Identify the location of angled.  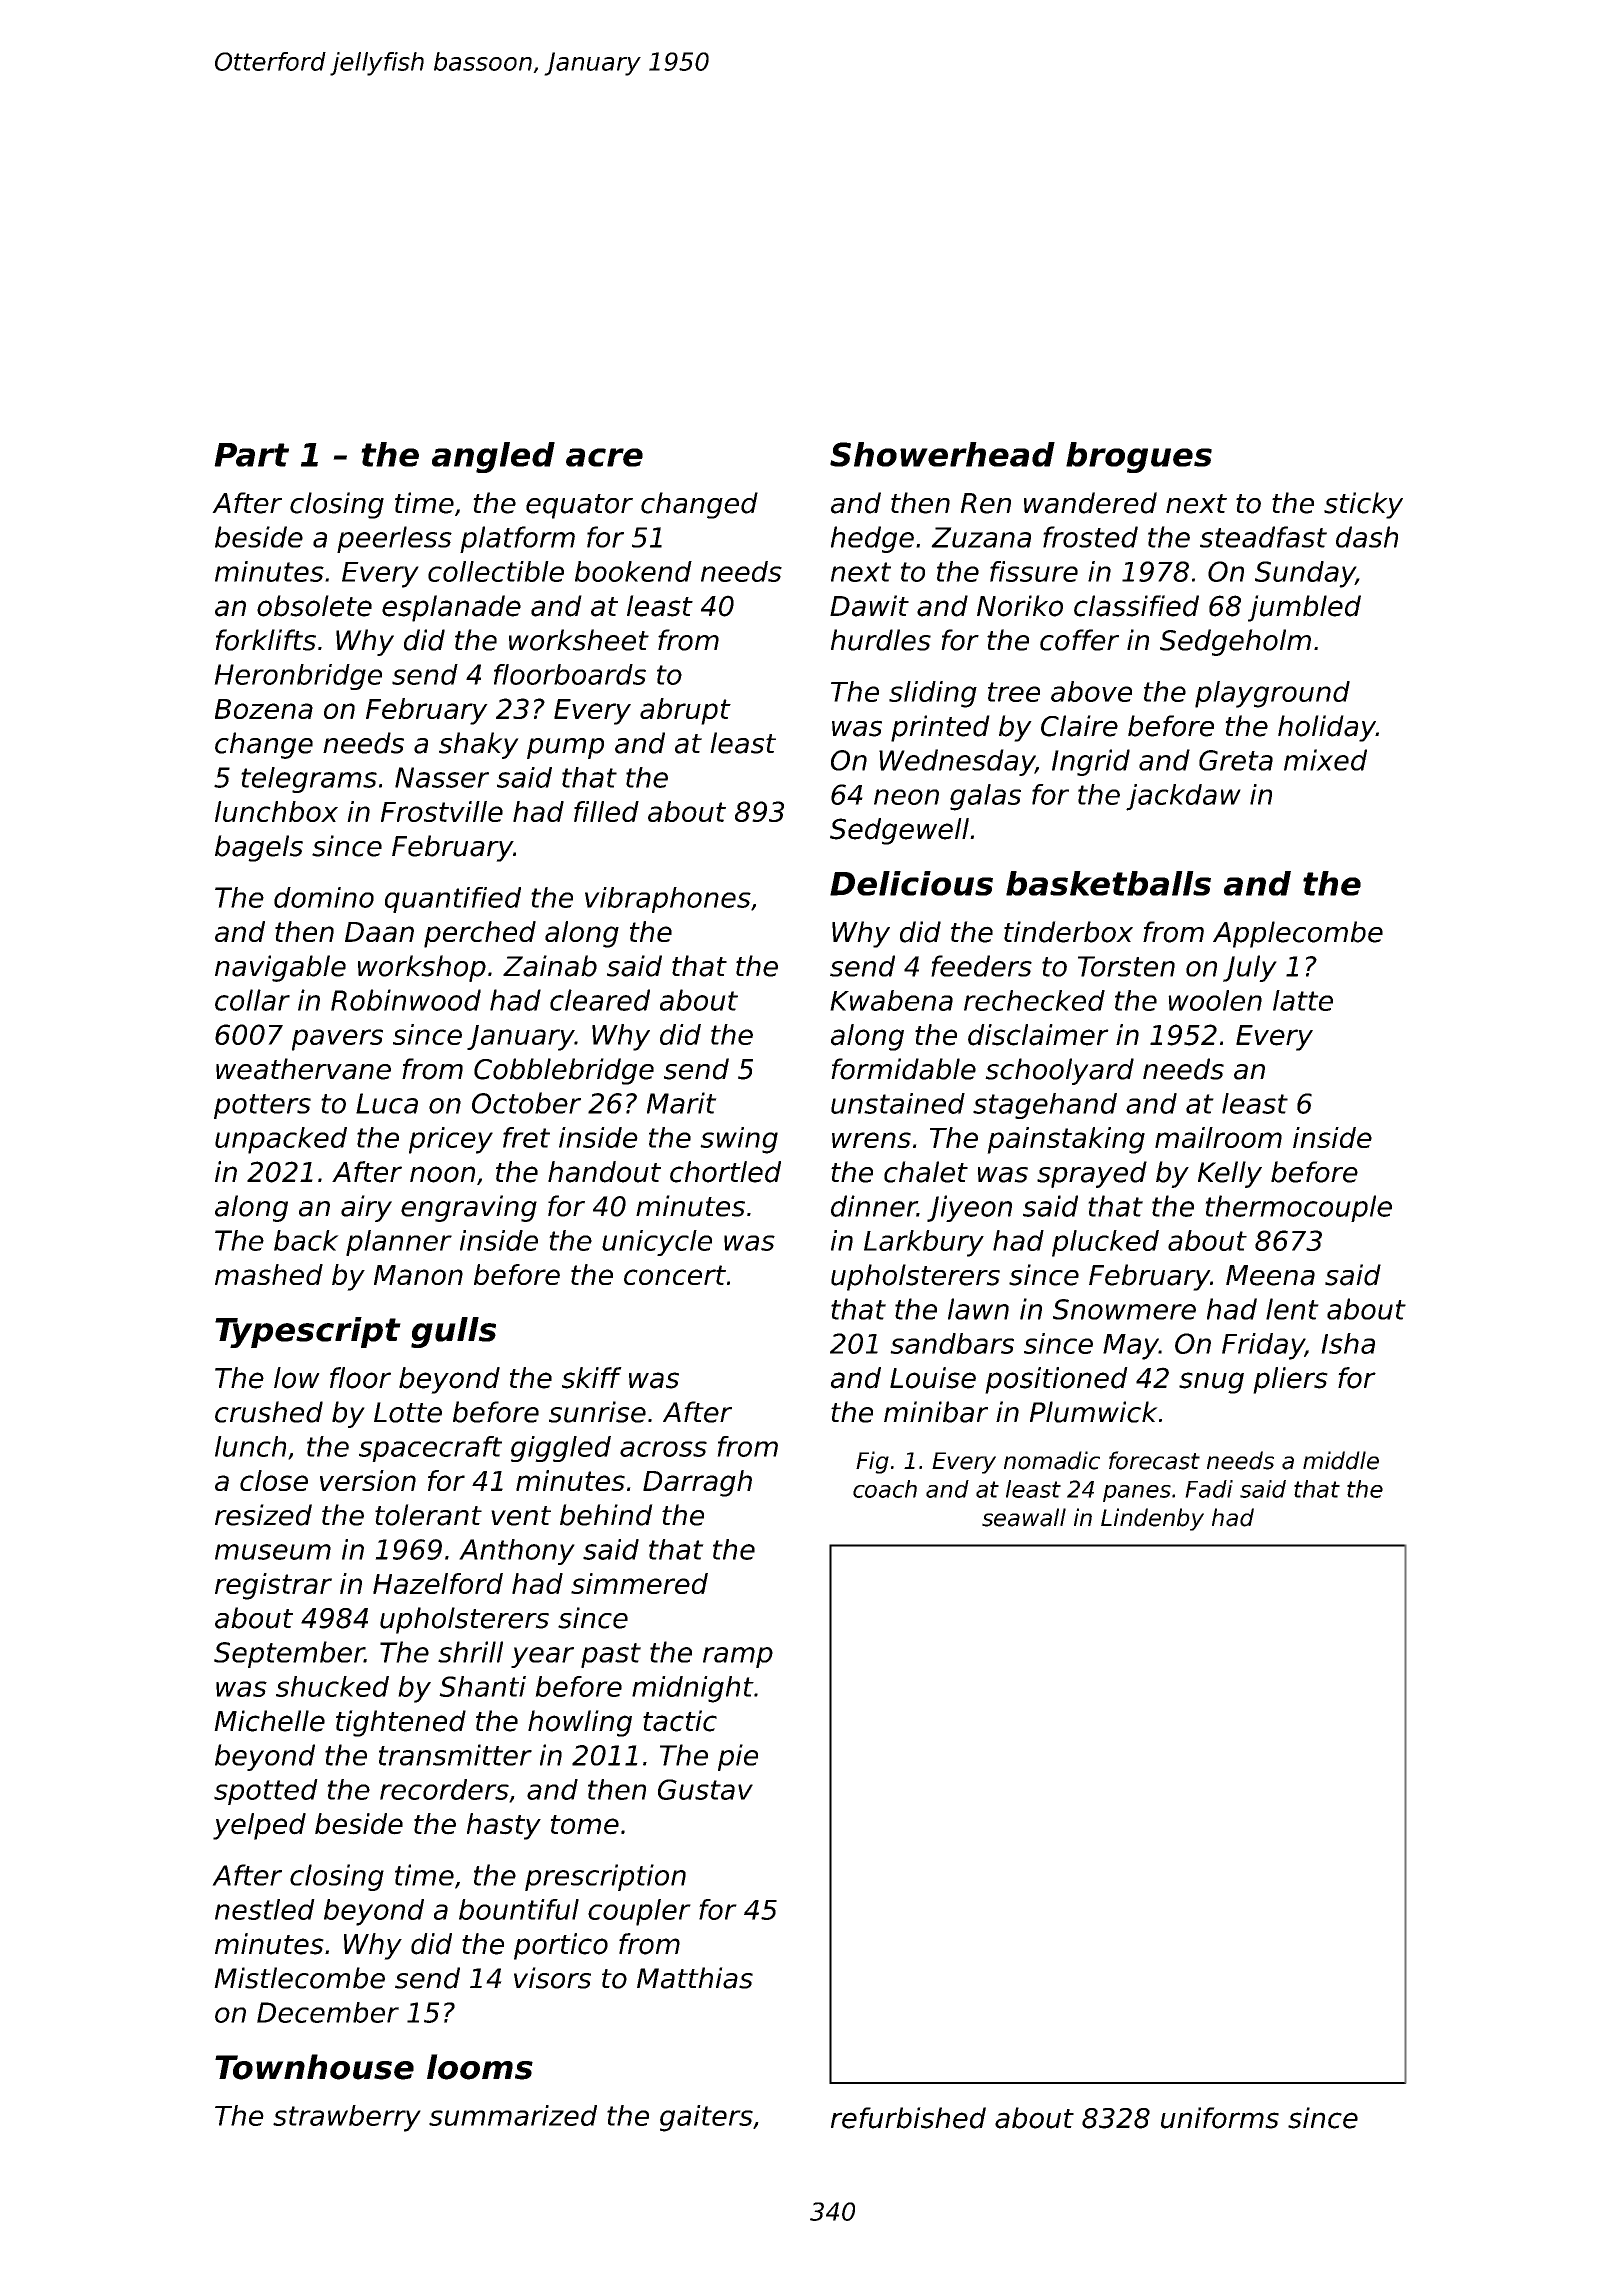
(493, 457).
